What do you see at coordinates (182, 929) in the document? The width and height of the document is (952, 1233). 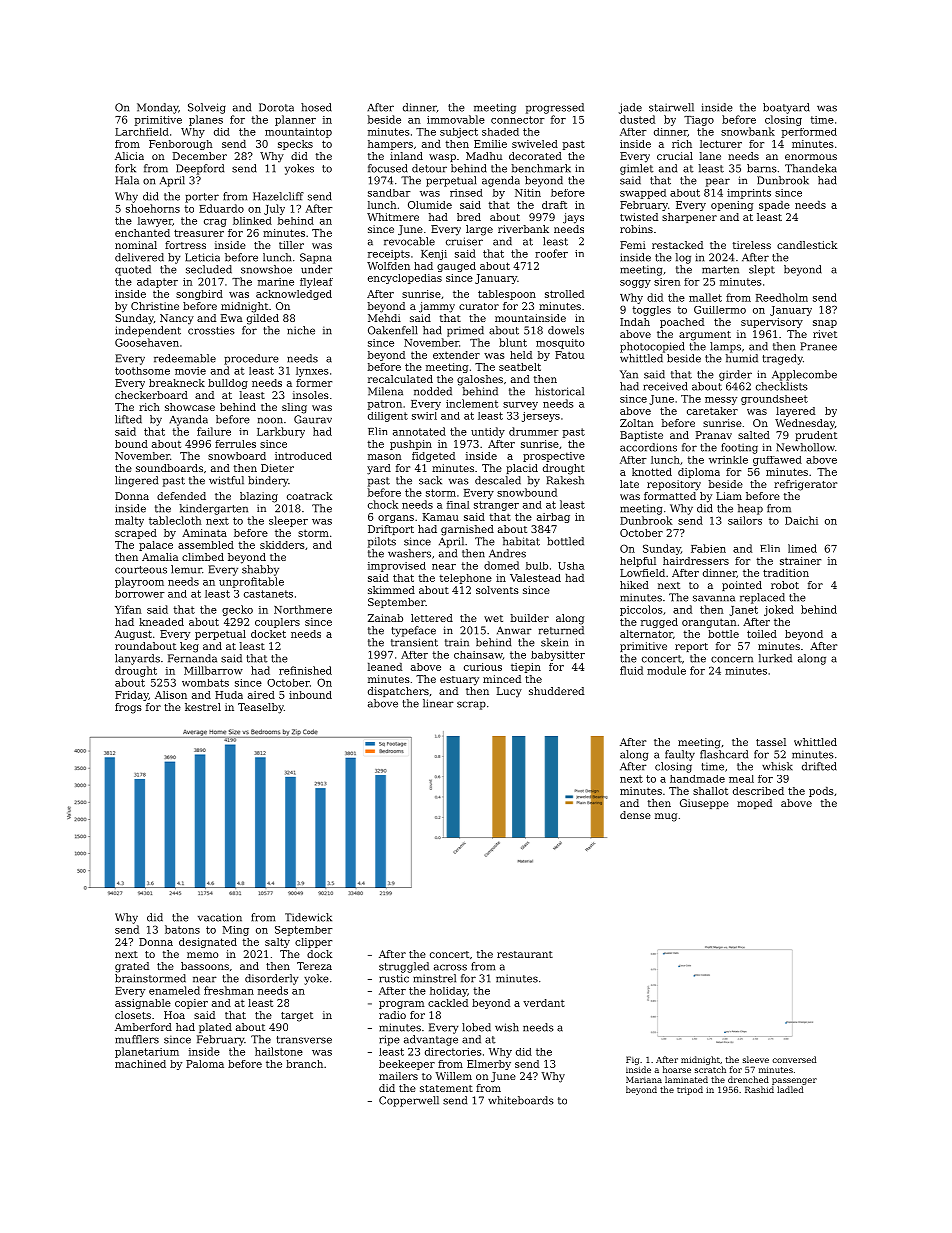 I see `batons` at bounding box center [182, 929].
